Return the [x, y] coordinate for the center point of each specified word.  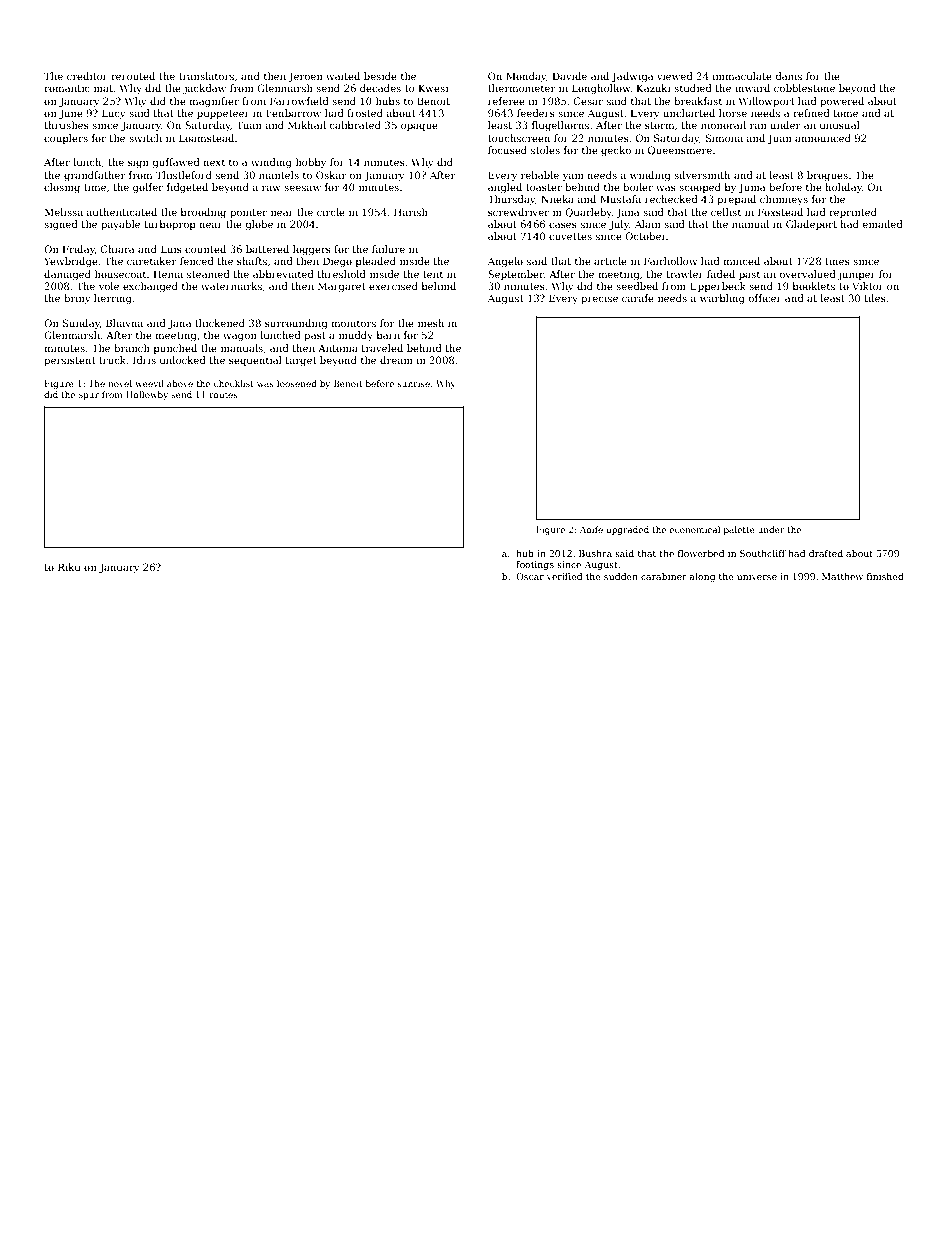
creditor [87, 76]
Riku [69, 567]
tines [837, 261]
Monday [526, 77]
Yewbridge [71, 262]
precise [599, 299]
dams [788, 76]
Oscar [530, 576]
